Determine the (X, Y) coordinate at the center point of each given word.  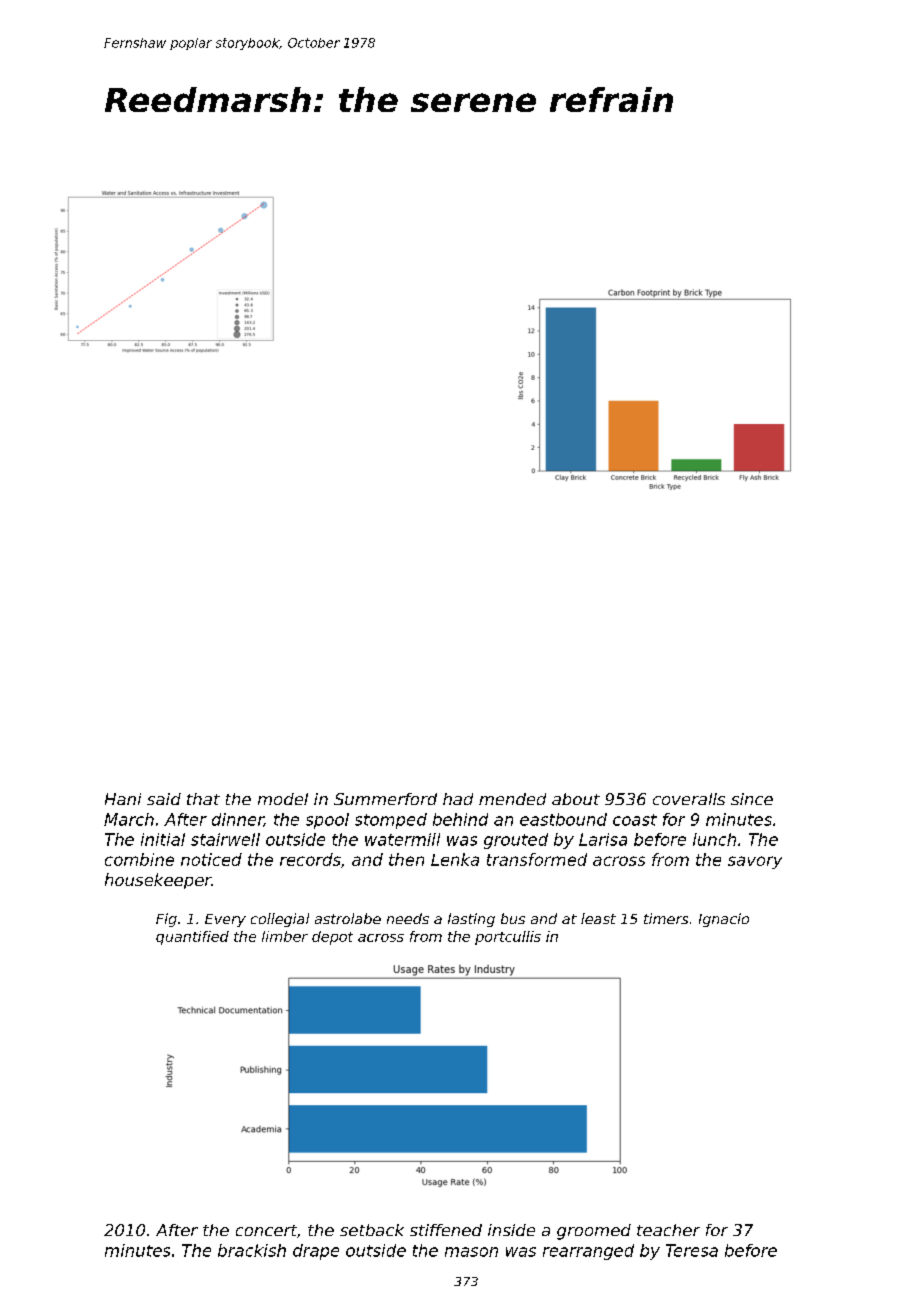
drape (316, 1252)
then (406, 859)
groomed (594, 1232)
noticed (211, 859)
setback (372, 1230)
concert (266, 1230)
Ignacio (724, 920)
